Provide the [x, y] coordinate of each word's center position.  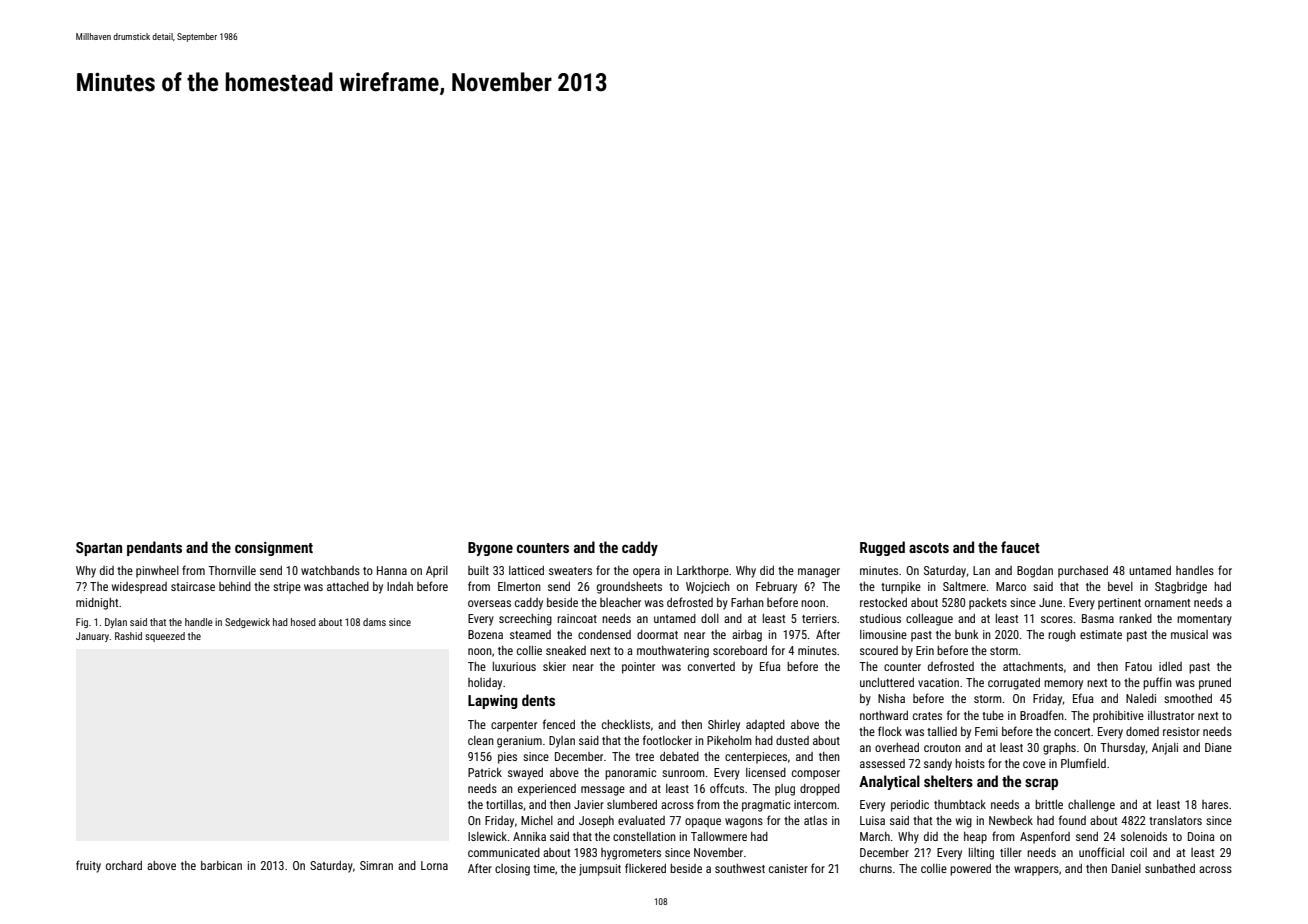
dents [538, 700]
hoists [970, 763]
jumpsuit [600, 870]
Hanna [392, 570]
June [1050, 602]
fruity [88, 866]
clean [481, 740]
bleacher [620, 602]
